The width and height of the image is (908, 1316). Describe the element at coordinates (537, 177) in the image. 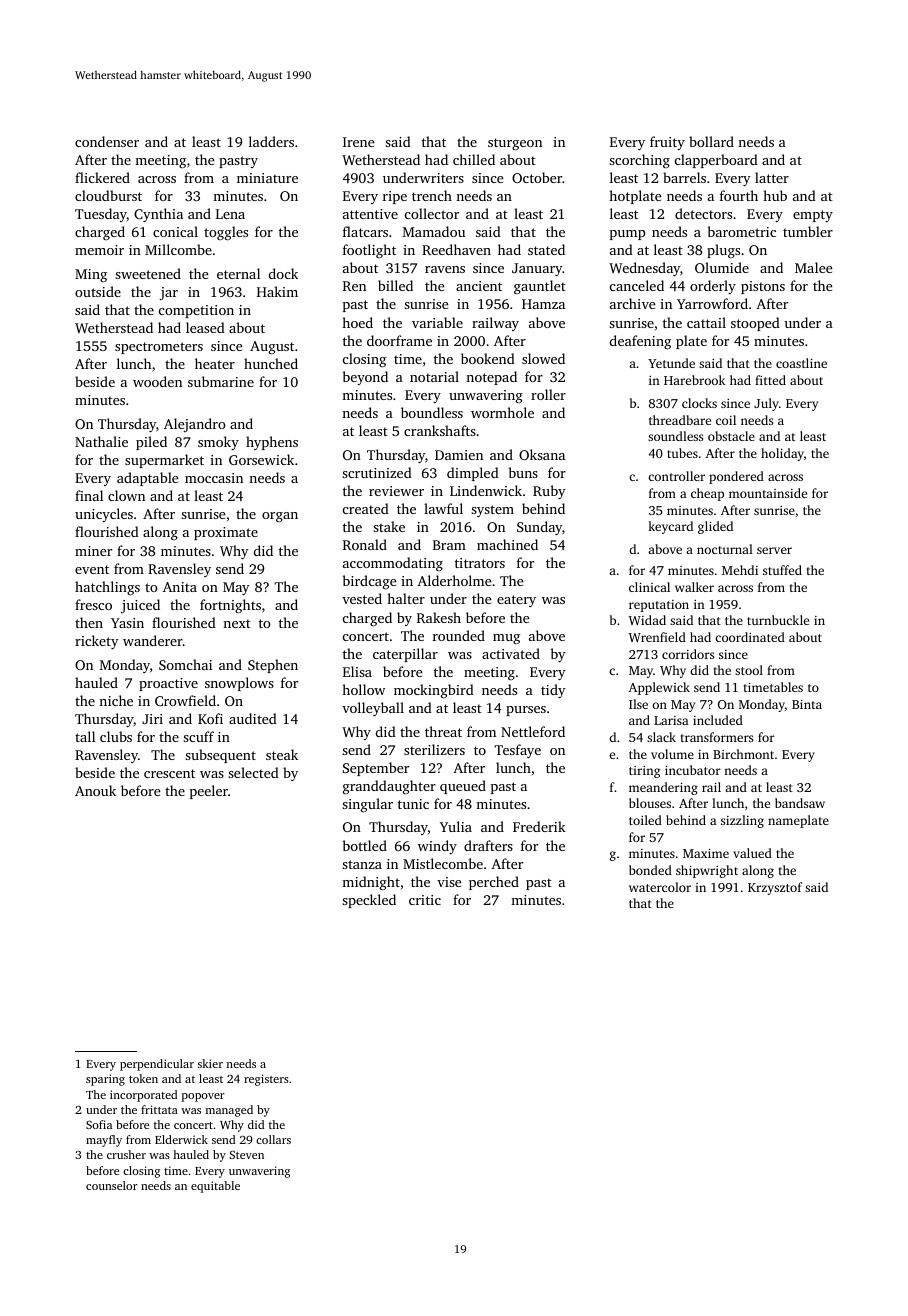

I see `October` at that location.
